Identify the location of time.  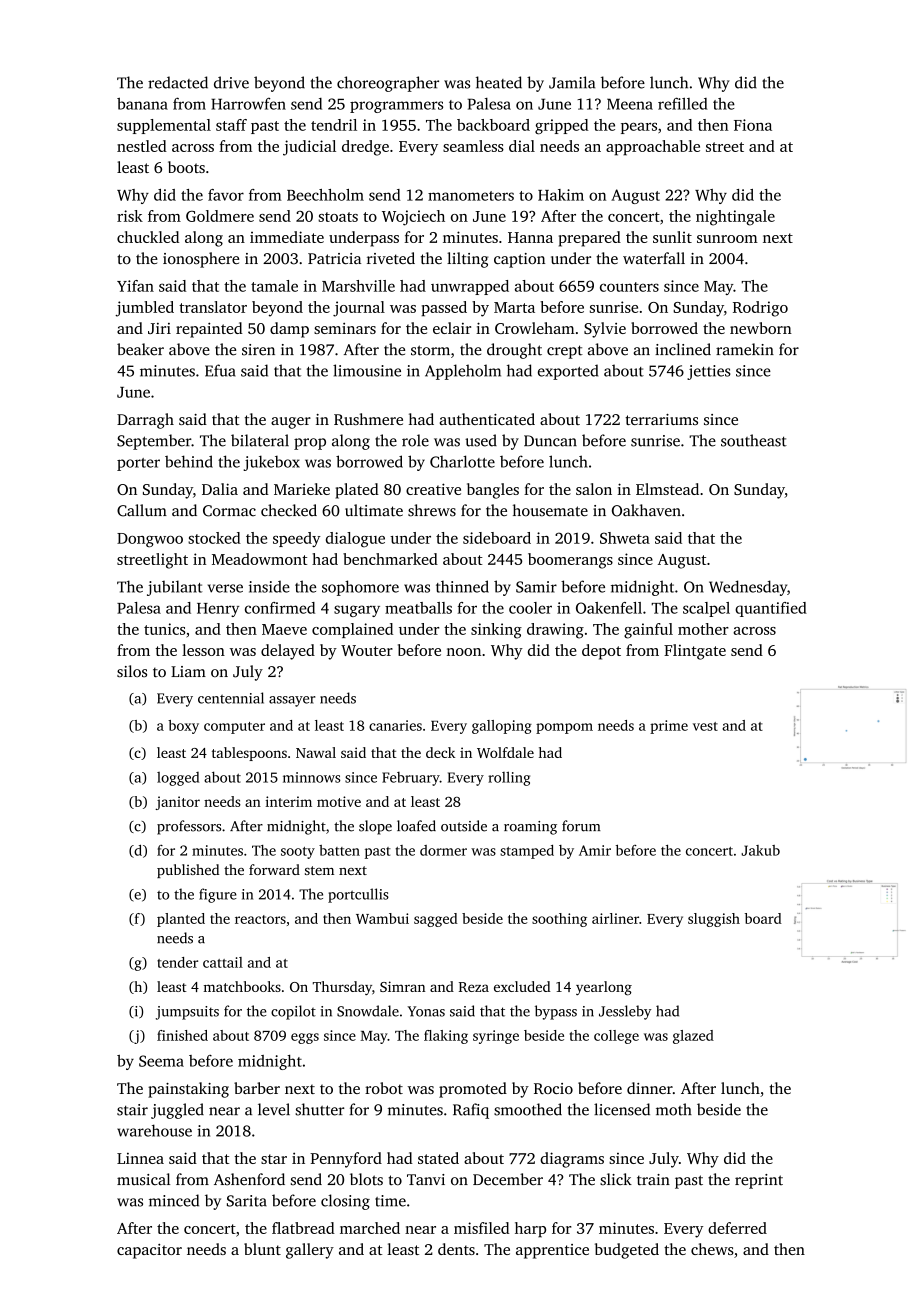
(390, 1201).
